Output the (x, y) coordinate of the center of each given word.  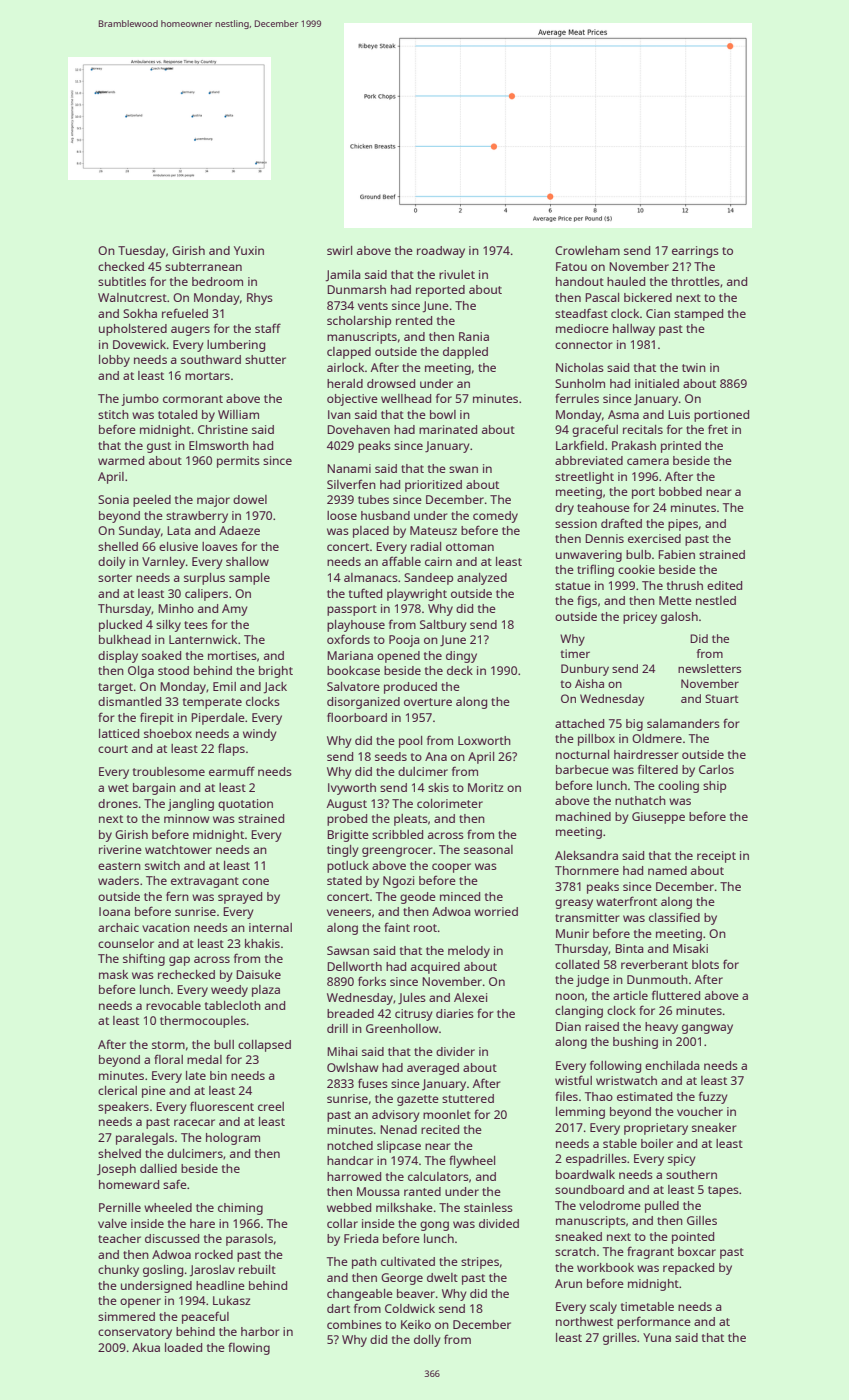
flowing (249, 1348)
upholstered (133, 330)
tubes (373, 499)
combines (354, 1324)
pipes (683, 525)
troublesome (169, 771)
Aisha (589, 683)
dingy (461, 657)
